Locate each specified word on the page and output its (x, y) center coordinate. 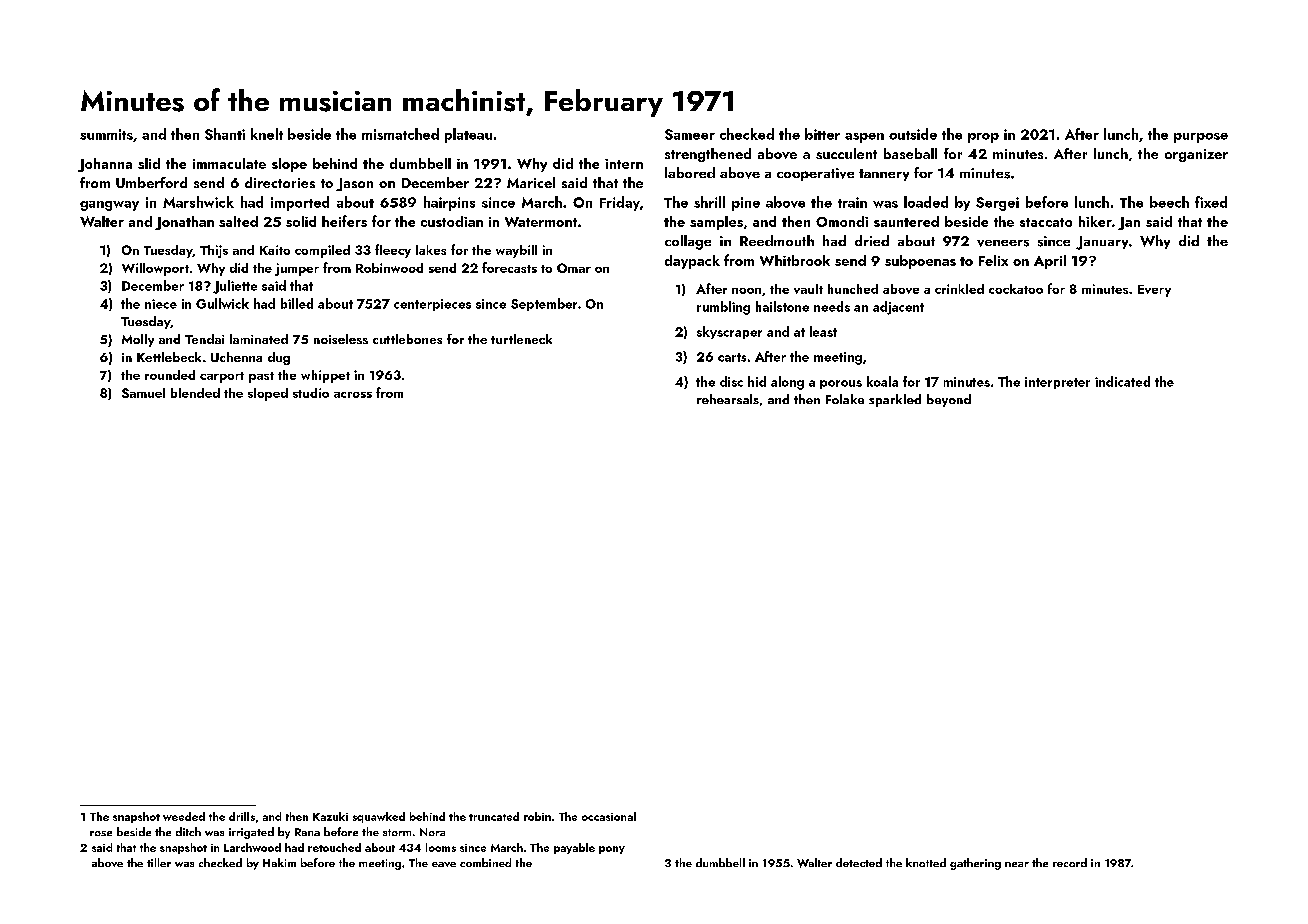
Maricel (531, 182)
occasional (609, 816)
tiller (159, 862)
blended (195, 393)
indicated (1122, 381)
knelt (267, 134)
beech (1169, 202)
